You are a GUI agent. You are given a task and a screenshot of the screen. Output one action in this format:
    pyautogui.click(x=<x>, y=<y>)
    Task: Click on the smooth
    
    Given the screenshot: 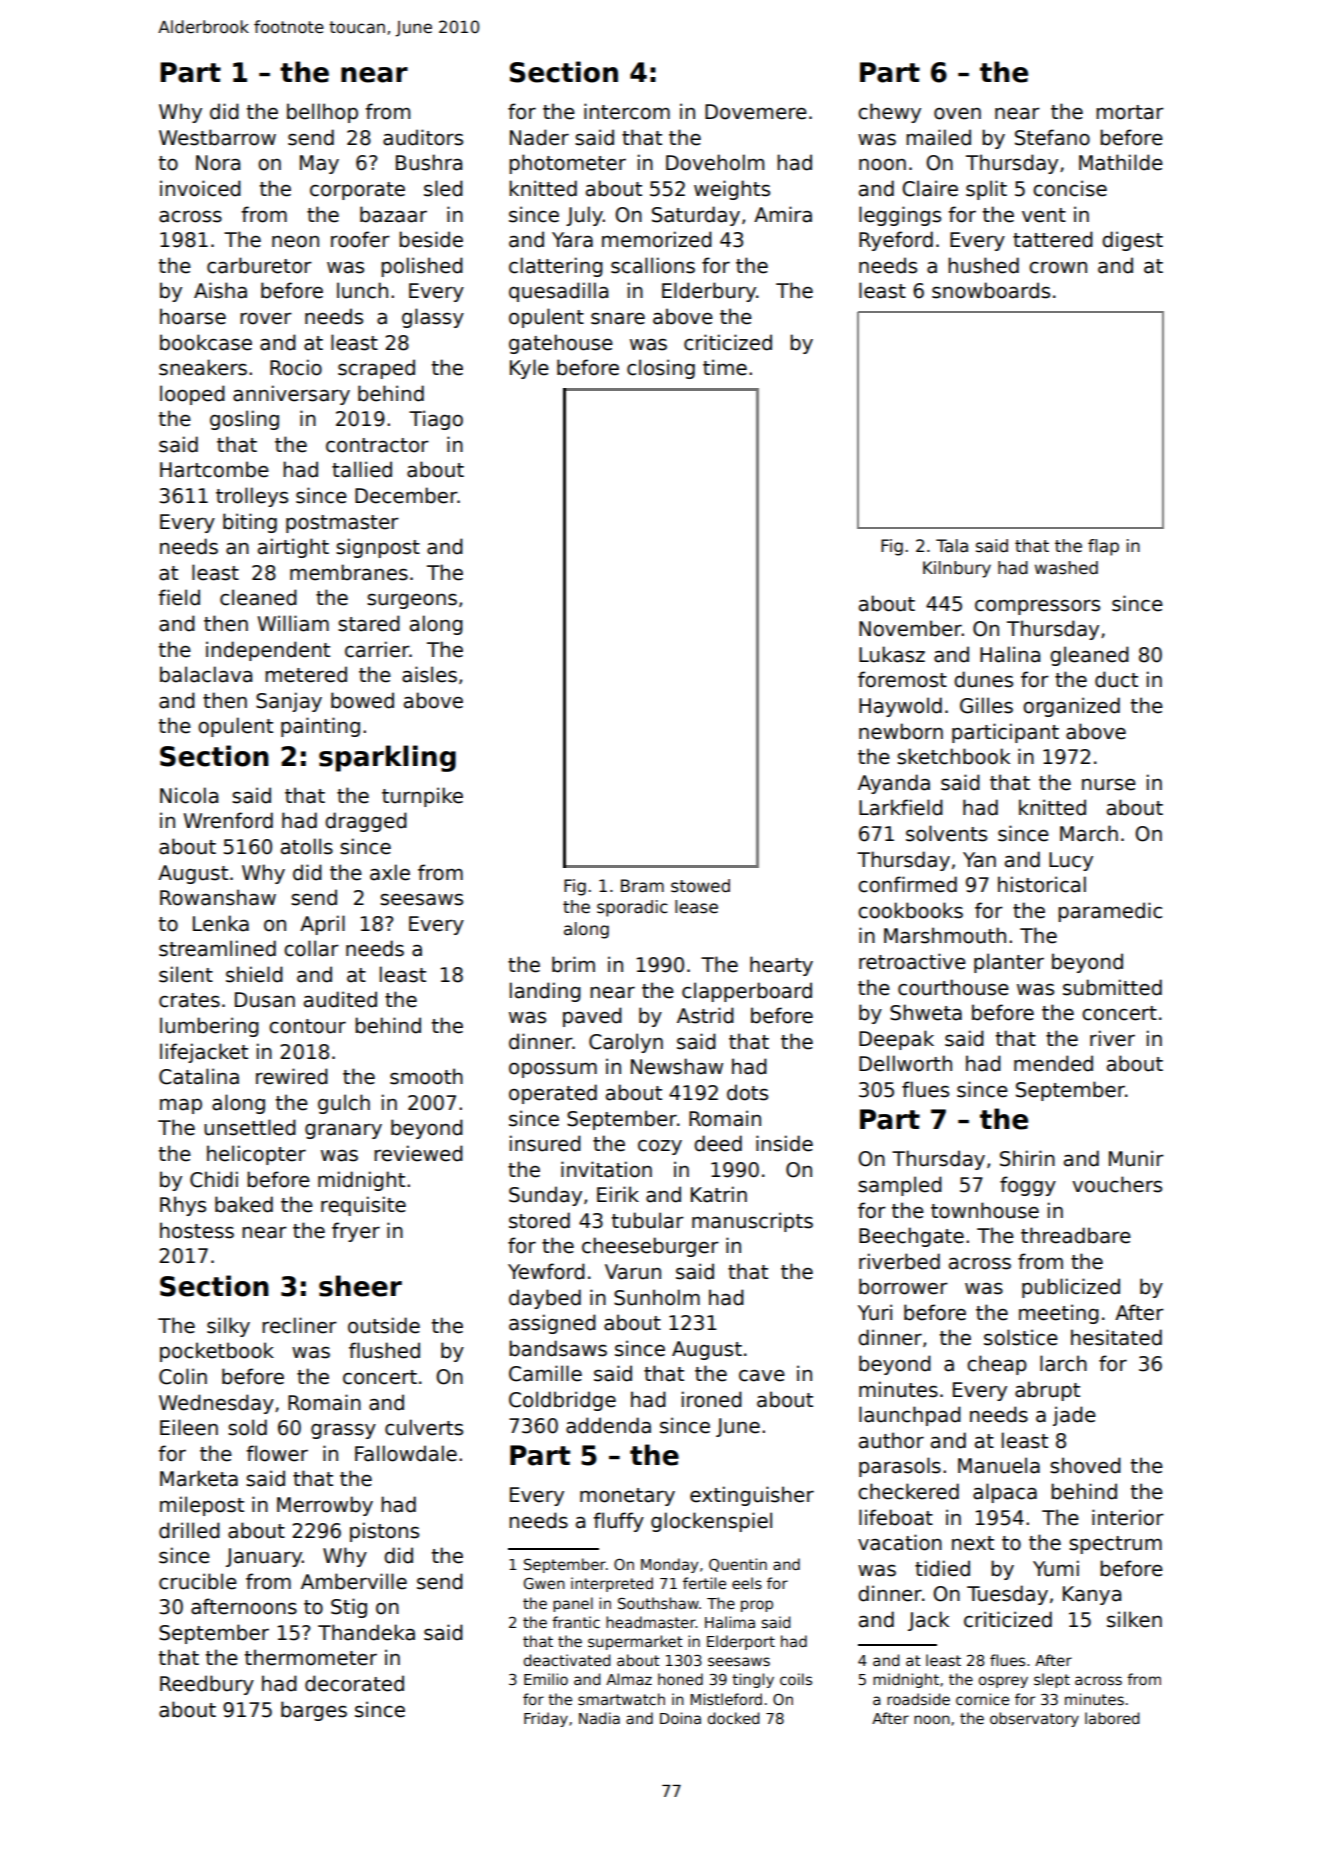 What is the action you would take?
    pyautogui.click(x=426, y=1076)
